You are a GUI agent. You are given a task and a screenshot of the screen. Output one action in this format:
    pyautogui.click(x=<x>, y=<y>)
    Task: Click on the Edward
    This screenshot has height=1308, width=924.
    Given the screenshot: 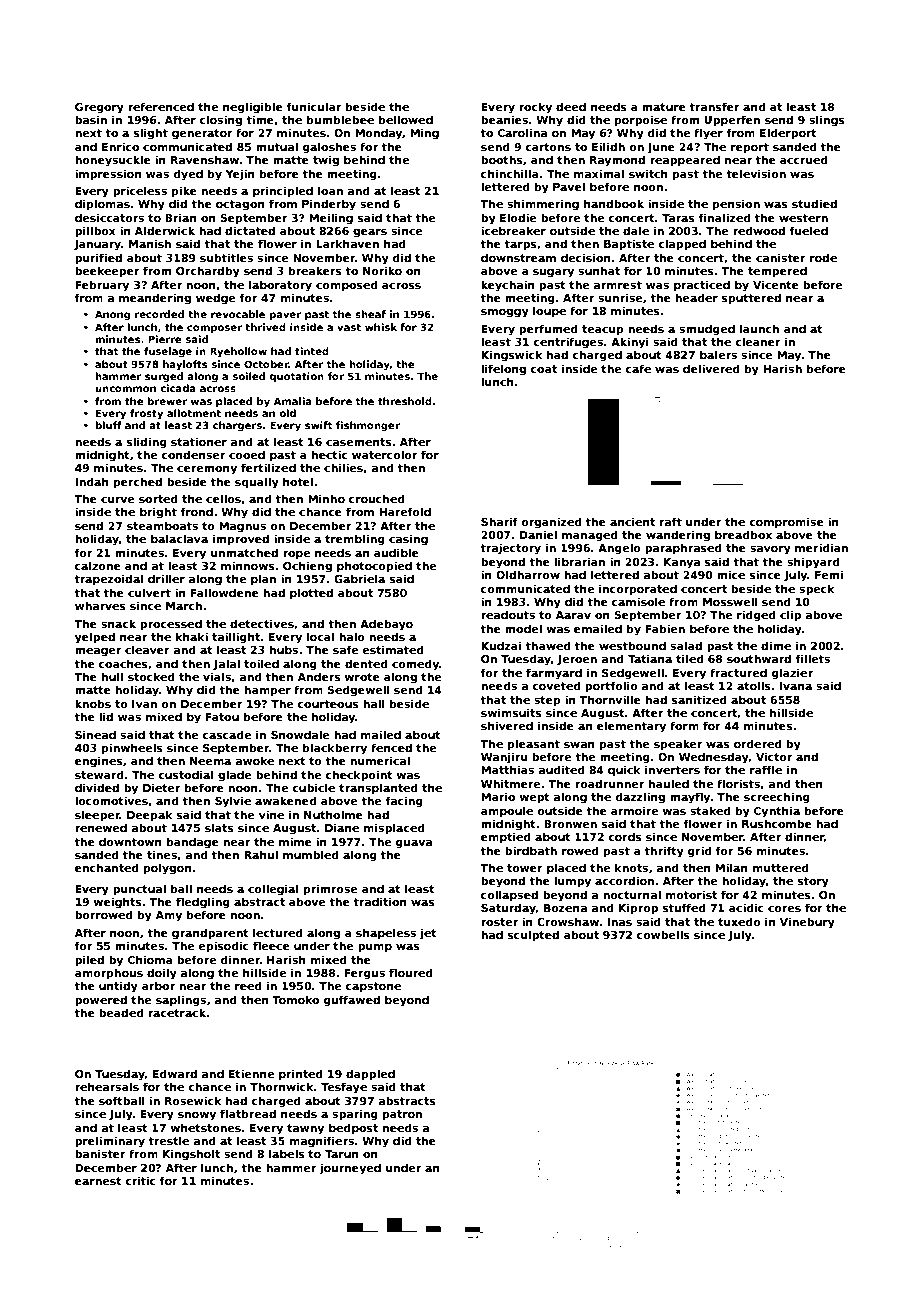 What is the action you would take?
    pyautogui.click(x=175, y=1073)
